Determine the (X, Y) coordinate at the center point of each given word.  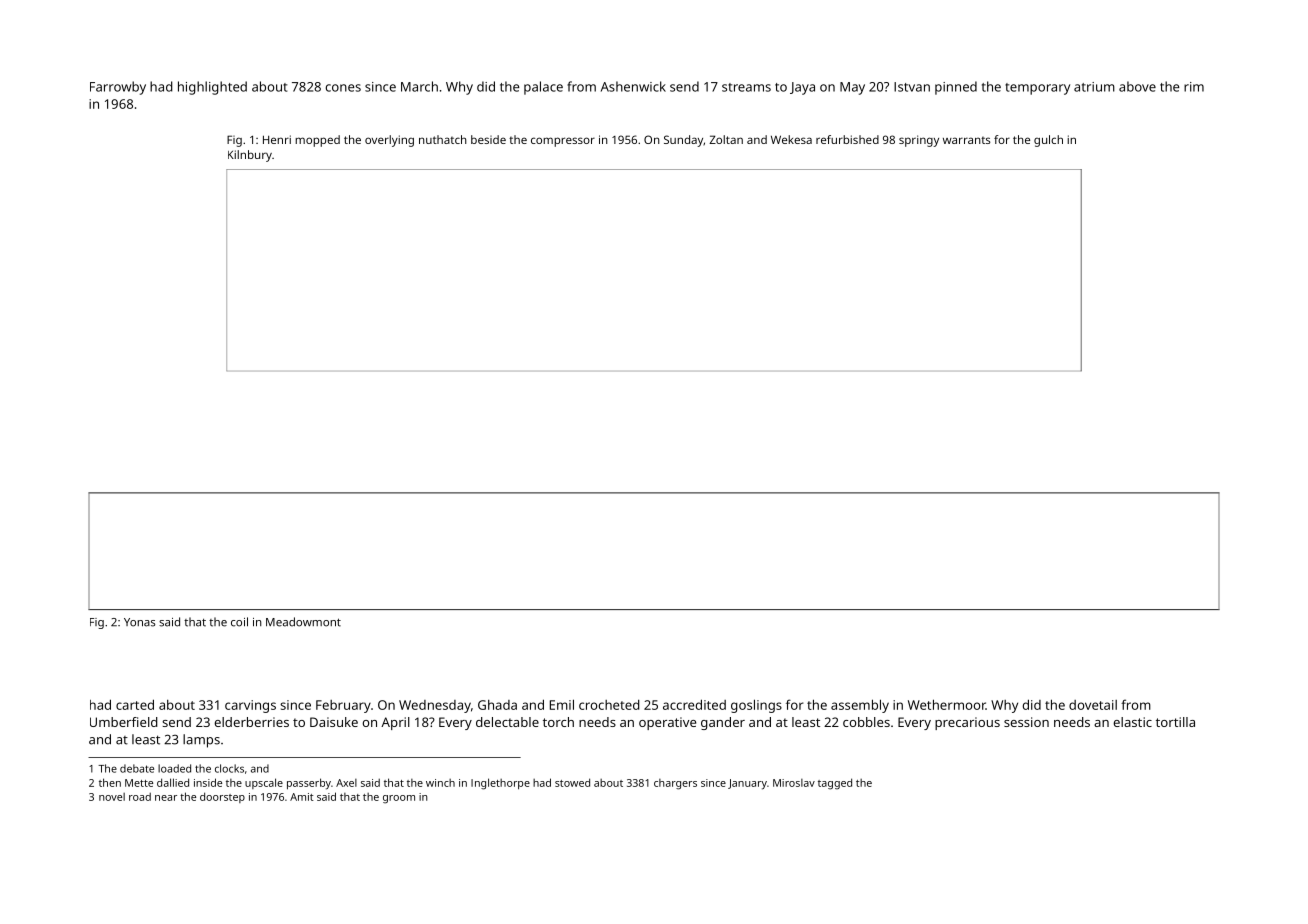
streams (746, 87)
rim (1194, 87)
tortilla (1175, 722)
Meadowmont (303, 622)
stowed (572, 782)
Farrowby (118, 88)
